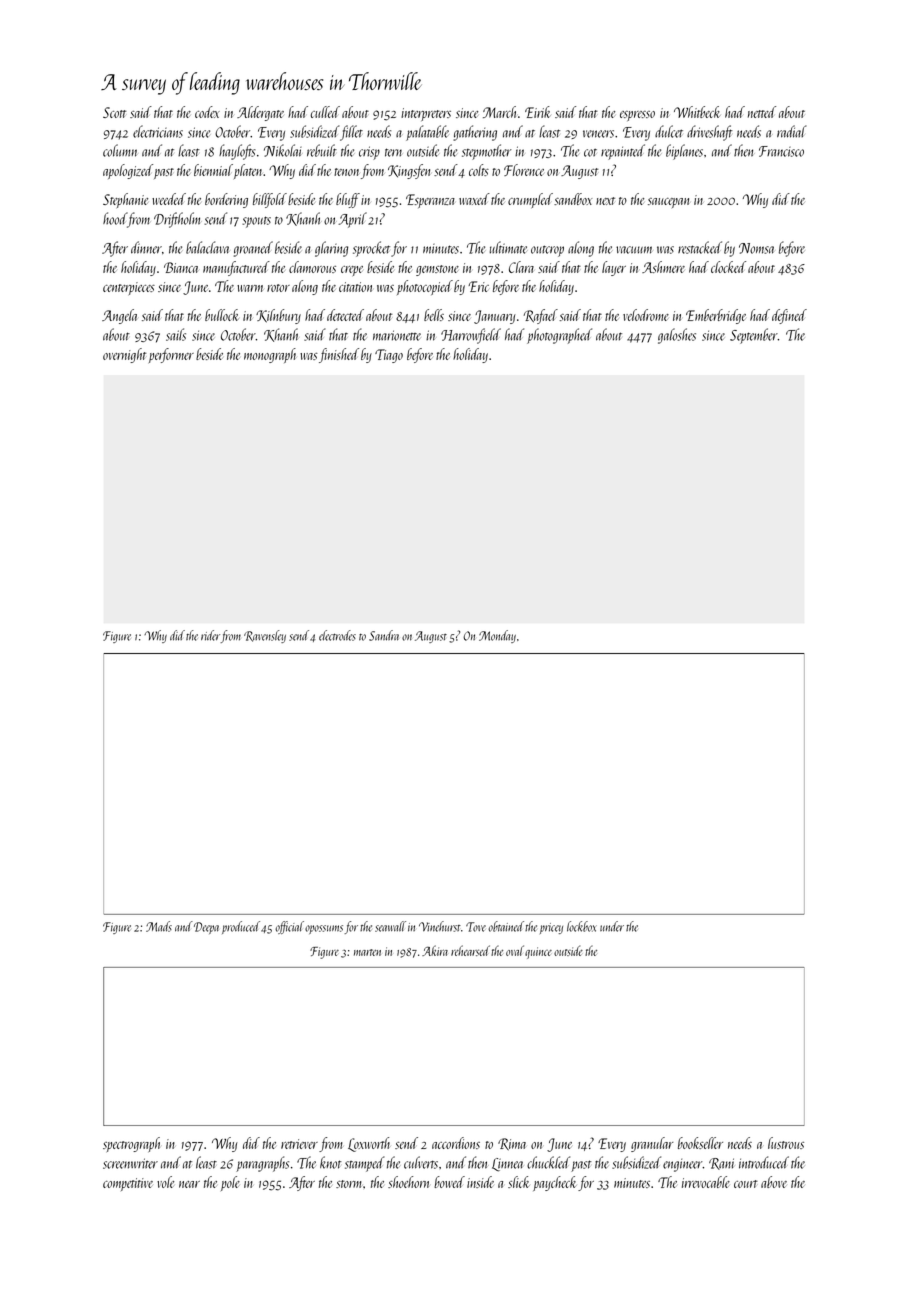 The height and width of the document is (1316, 908). What do you see at coordinates (612, 926) in the document?
I see `under` at bounding box center [612, 926].
